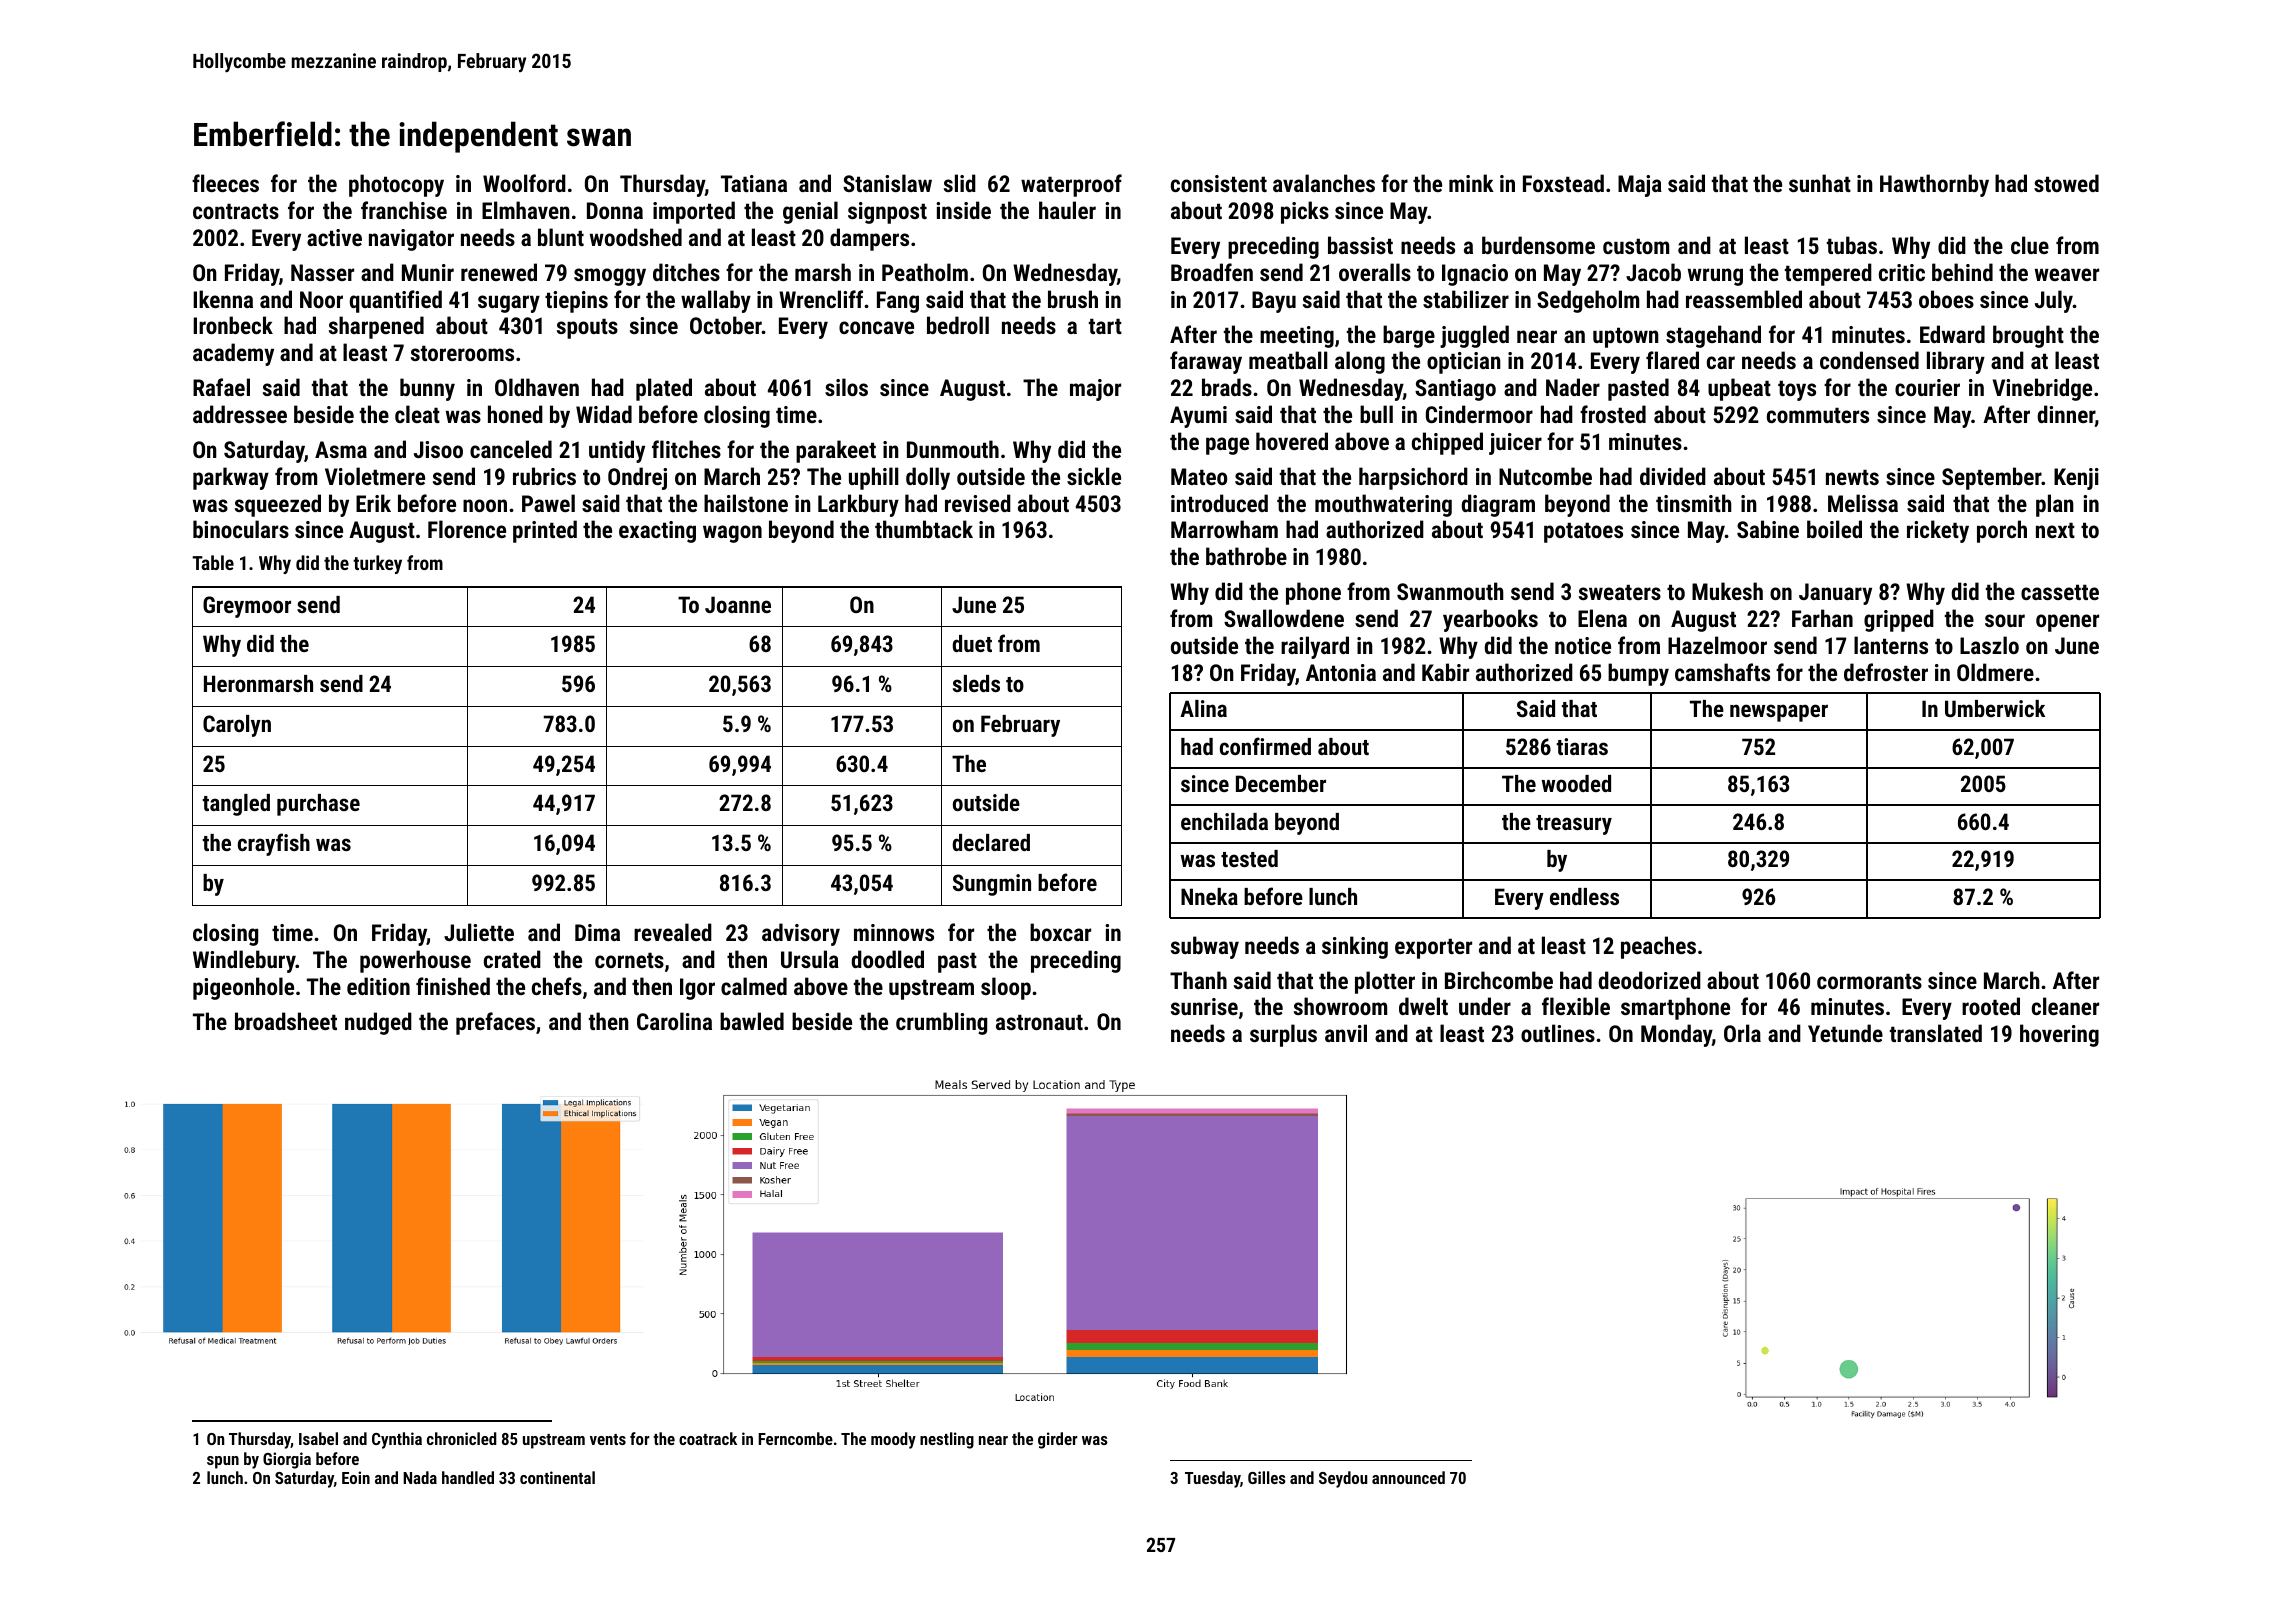 The height and width of the screenshot is (1620, 2292). Describe the element at coordinates (991, 842) in the screenshot. I see `declared` at that location.
